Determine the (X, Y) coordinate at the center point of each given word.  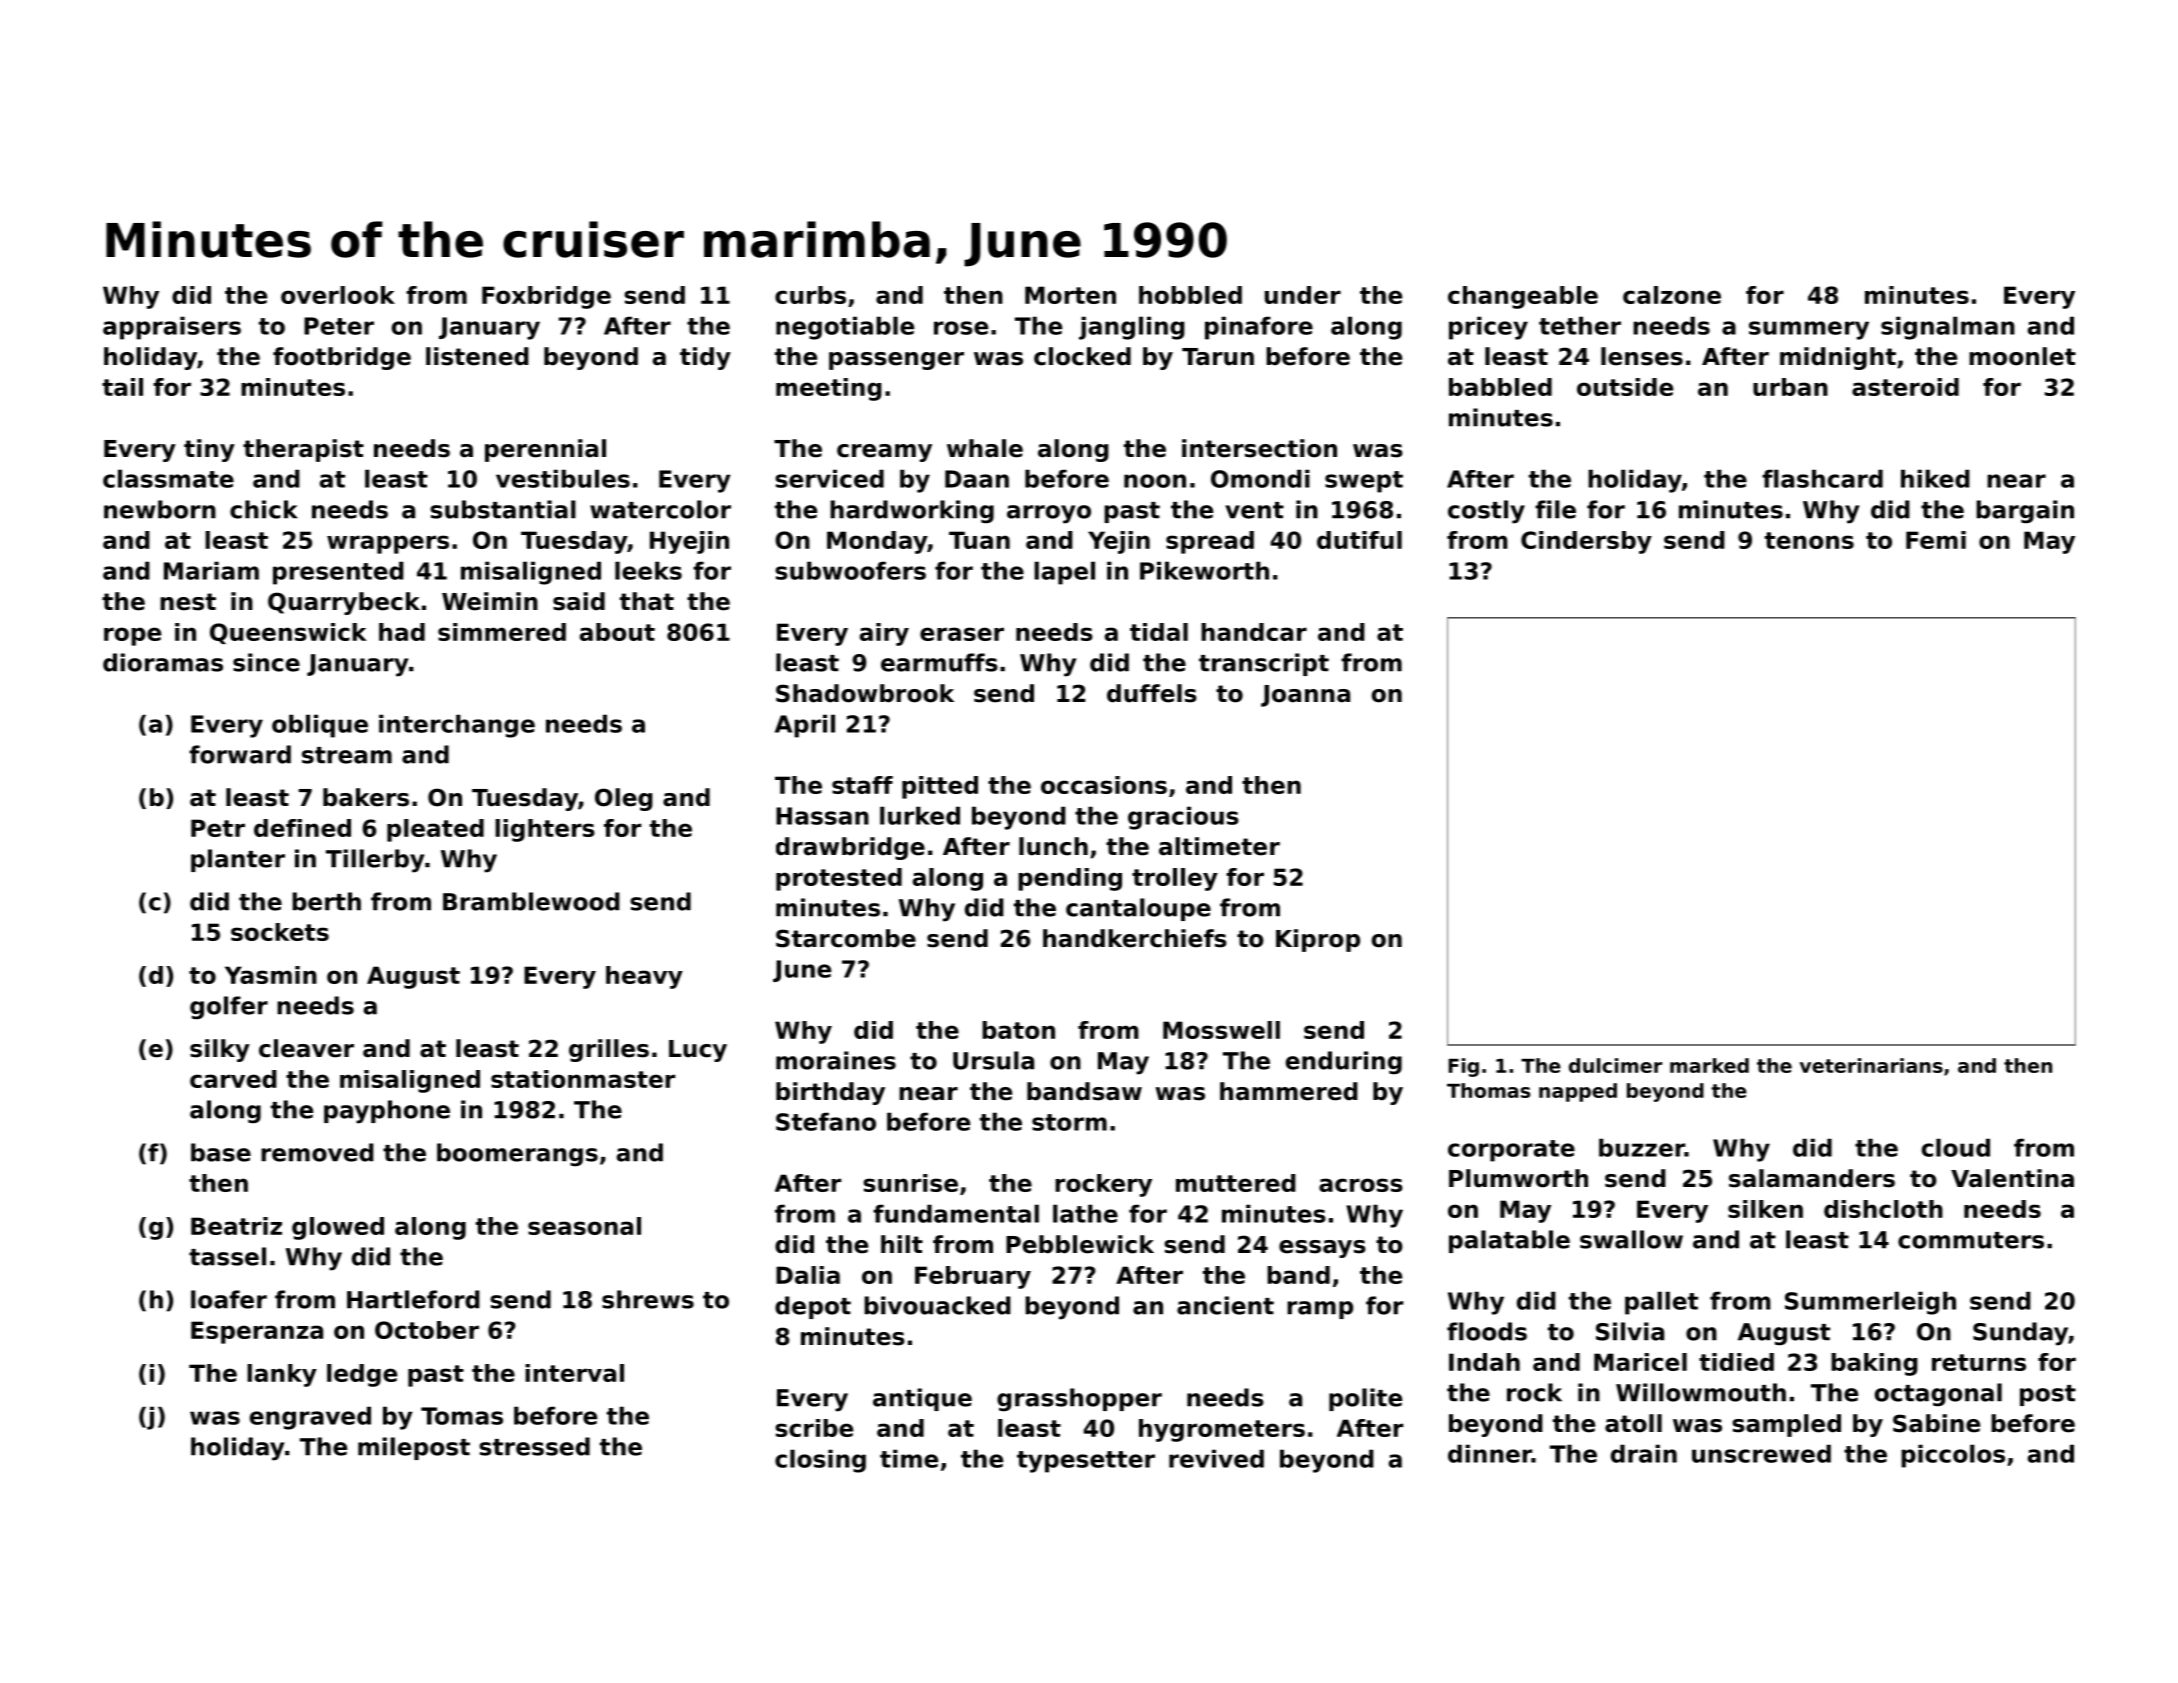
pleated (435, 830)
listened (477, 356)
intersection (1259, 448)
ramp (1320, 1310)
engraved (310, 1418)
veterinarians (1871, 1065)
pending (1070, 879)
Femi (1936, 540)
